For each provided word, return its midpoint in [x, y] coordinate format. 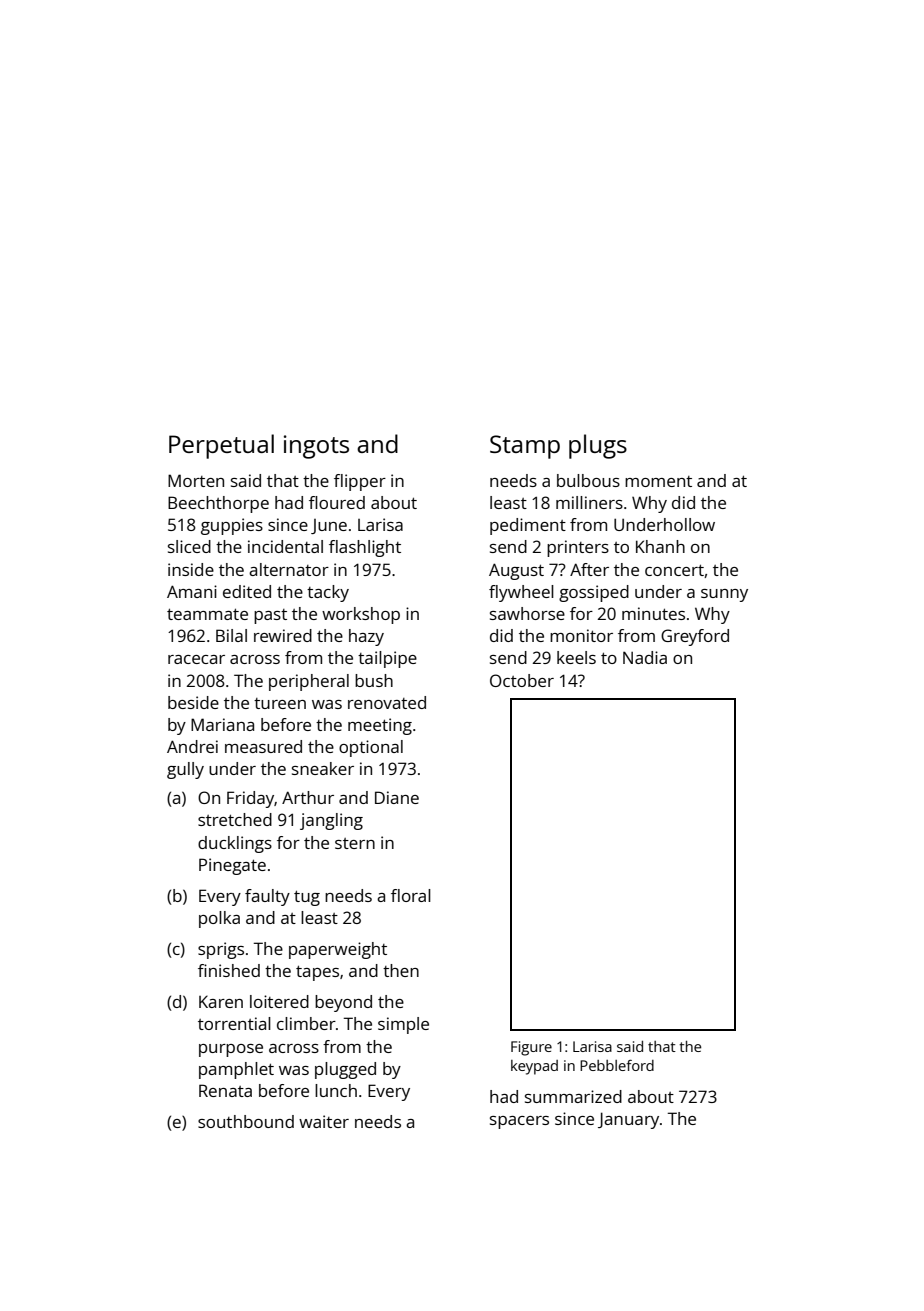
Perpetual [221, 446]
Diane [397, 797]
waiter [324, 1121]
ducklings [235, 844]
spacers [519, 1122]
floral [411, 895]
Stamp [525, 447]
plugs [598, 446]
